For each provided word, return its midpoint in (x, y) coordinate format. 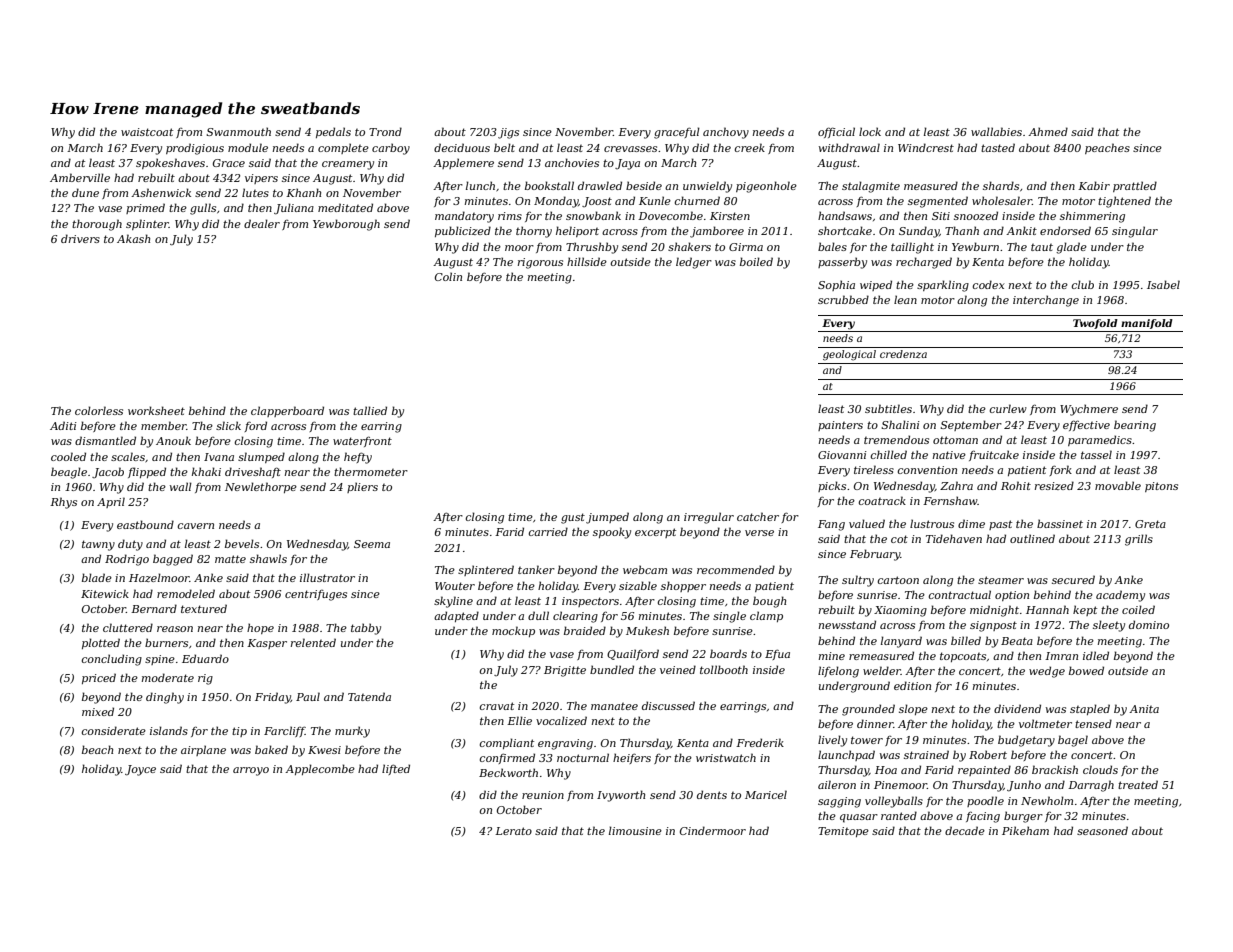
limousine (635, 830)
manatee (614, 706)
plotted (101, 643)
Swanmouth (238, 131)
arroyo (251, 771)
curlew (1008, 408)
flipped (147, 472)
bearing (1135, 426)
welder (882, 670)
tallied (370, 410)
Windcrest (926, 147)
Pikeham (1025, 830)
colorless (99, 410)
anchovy (726, 133)
